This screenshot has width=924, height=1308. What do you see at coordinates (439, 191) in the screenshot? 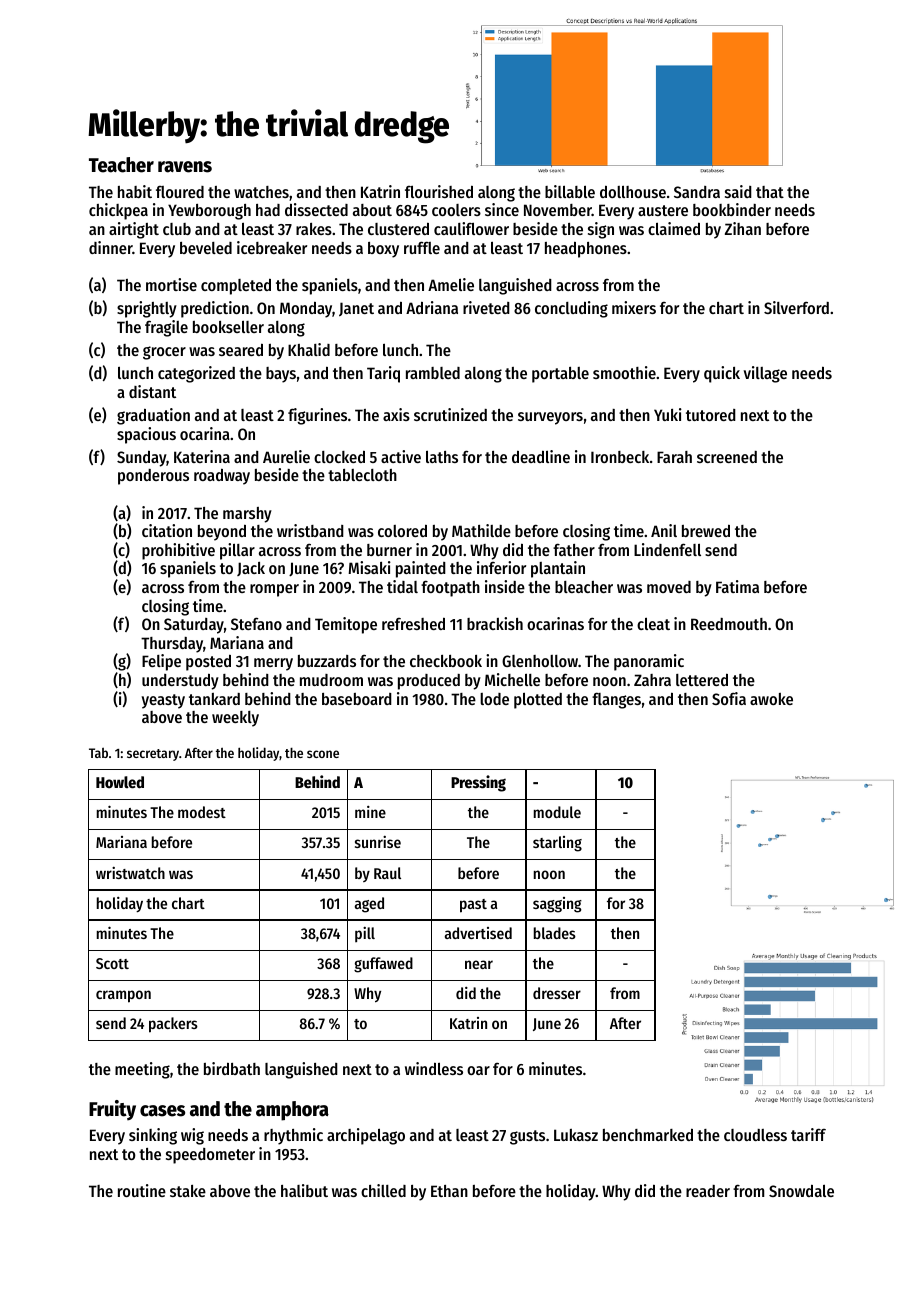
I see `flourished` at bounding box center [439, 191].
